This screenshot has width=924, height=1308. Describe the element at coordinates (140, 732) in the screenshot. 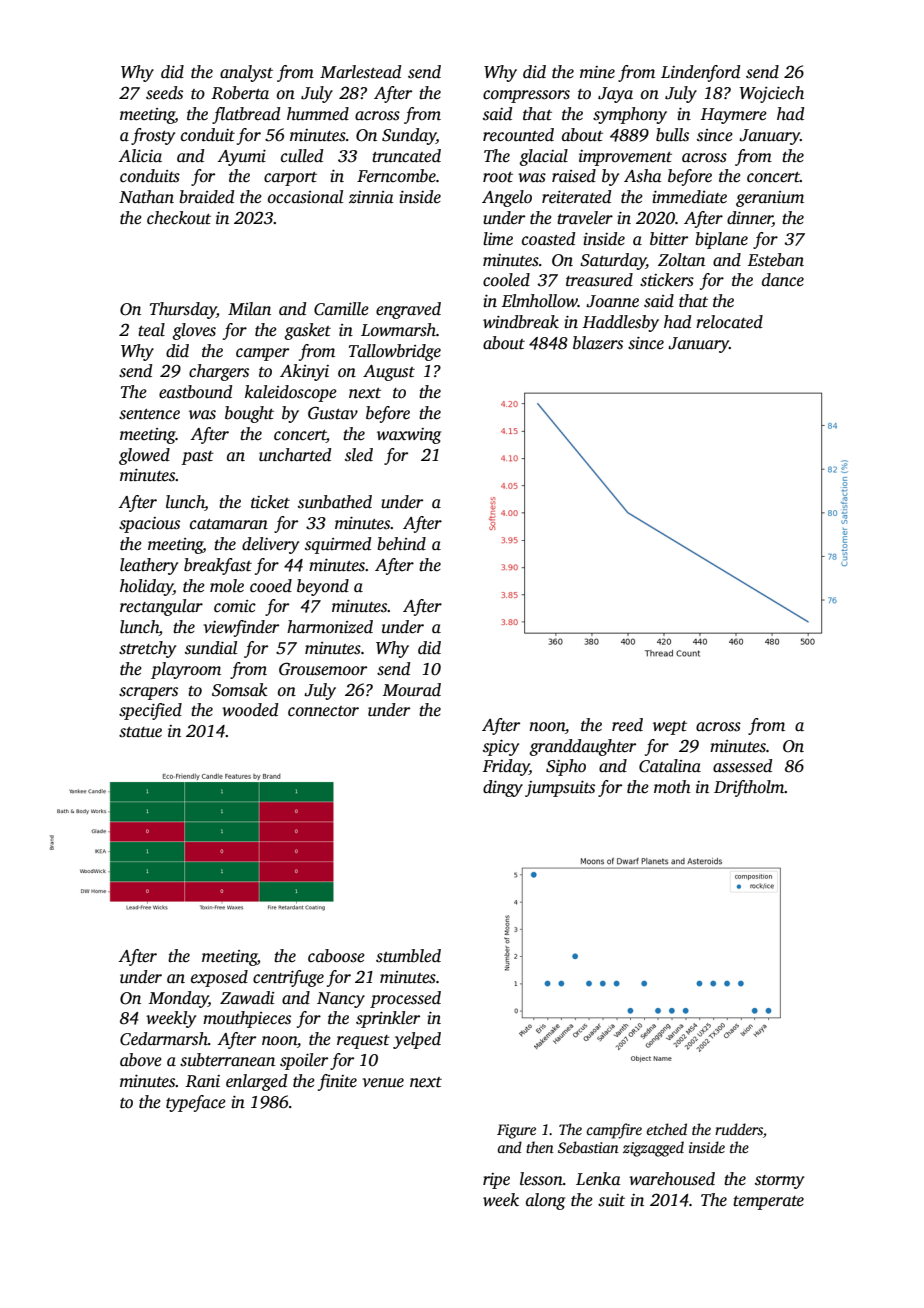

I see `statue` at that location.
